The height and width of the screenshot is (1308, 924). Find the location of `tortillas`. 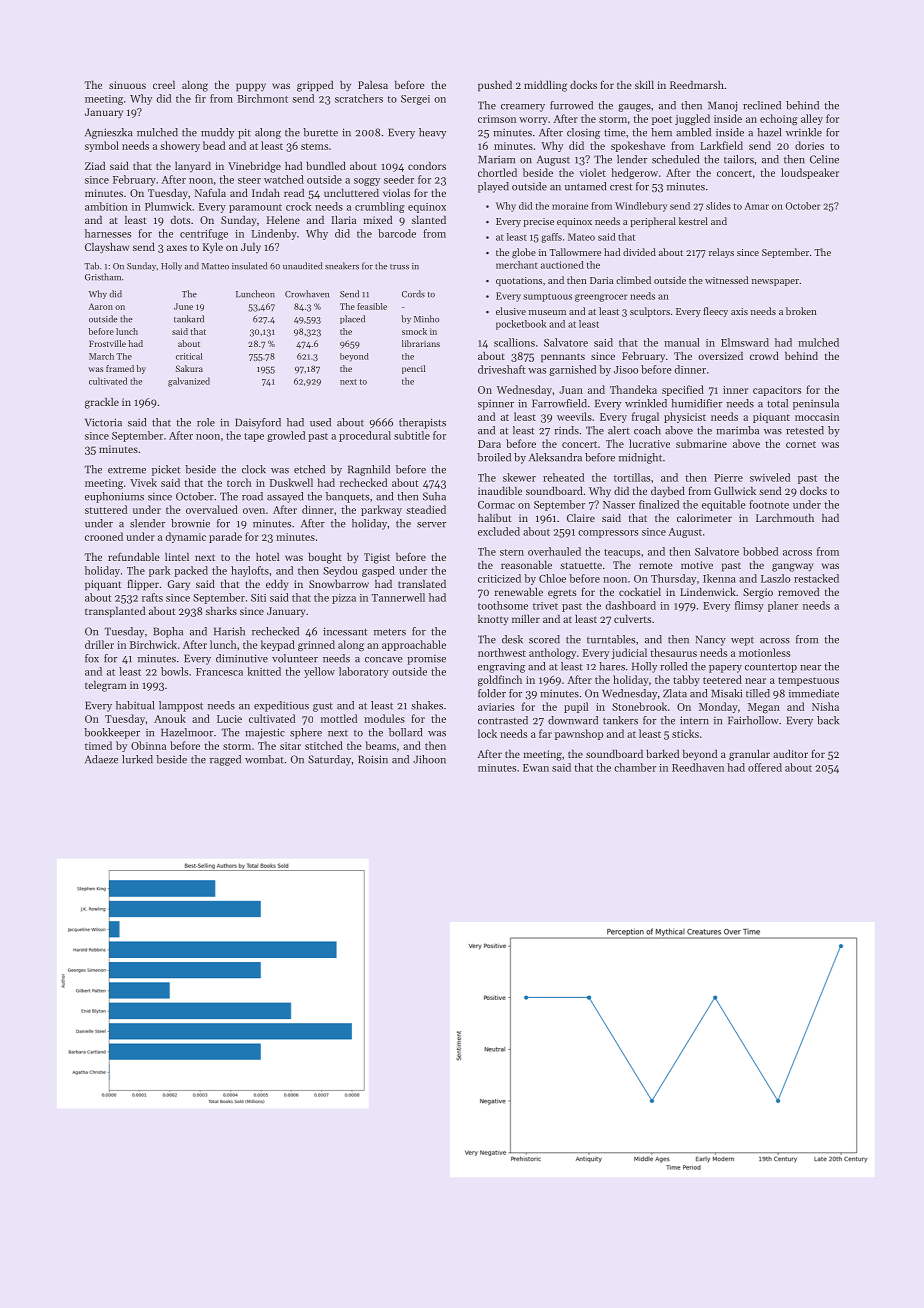

tortillas is located at coordinates (632, 477).
